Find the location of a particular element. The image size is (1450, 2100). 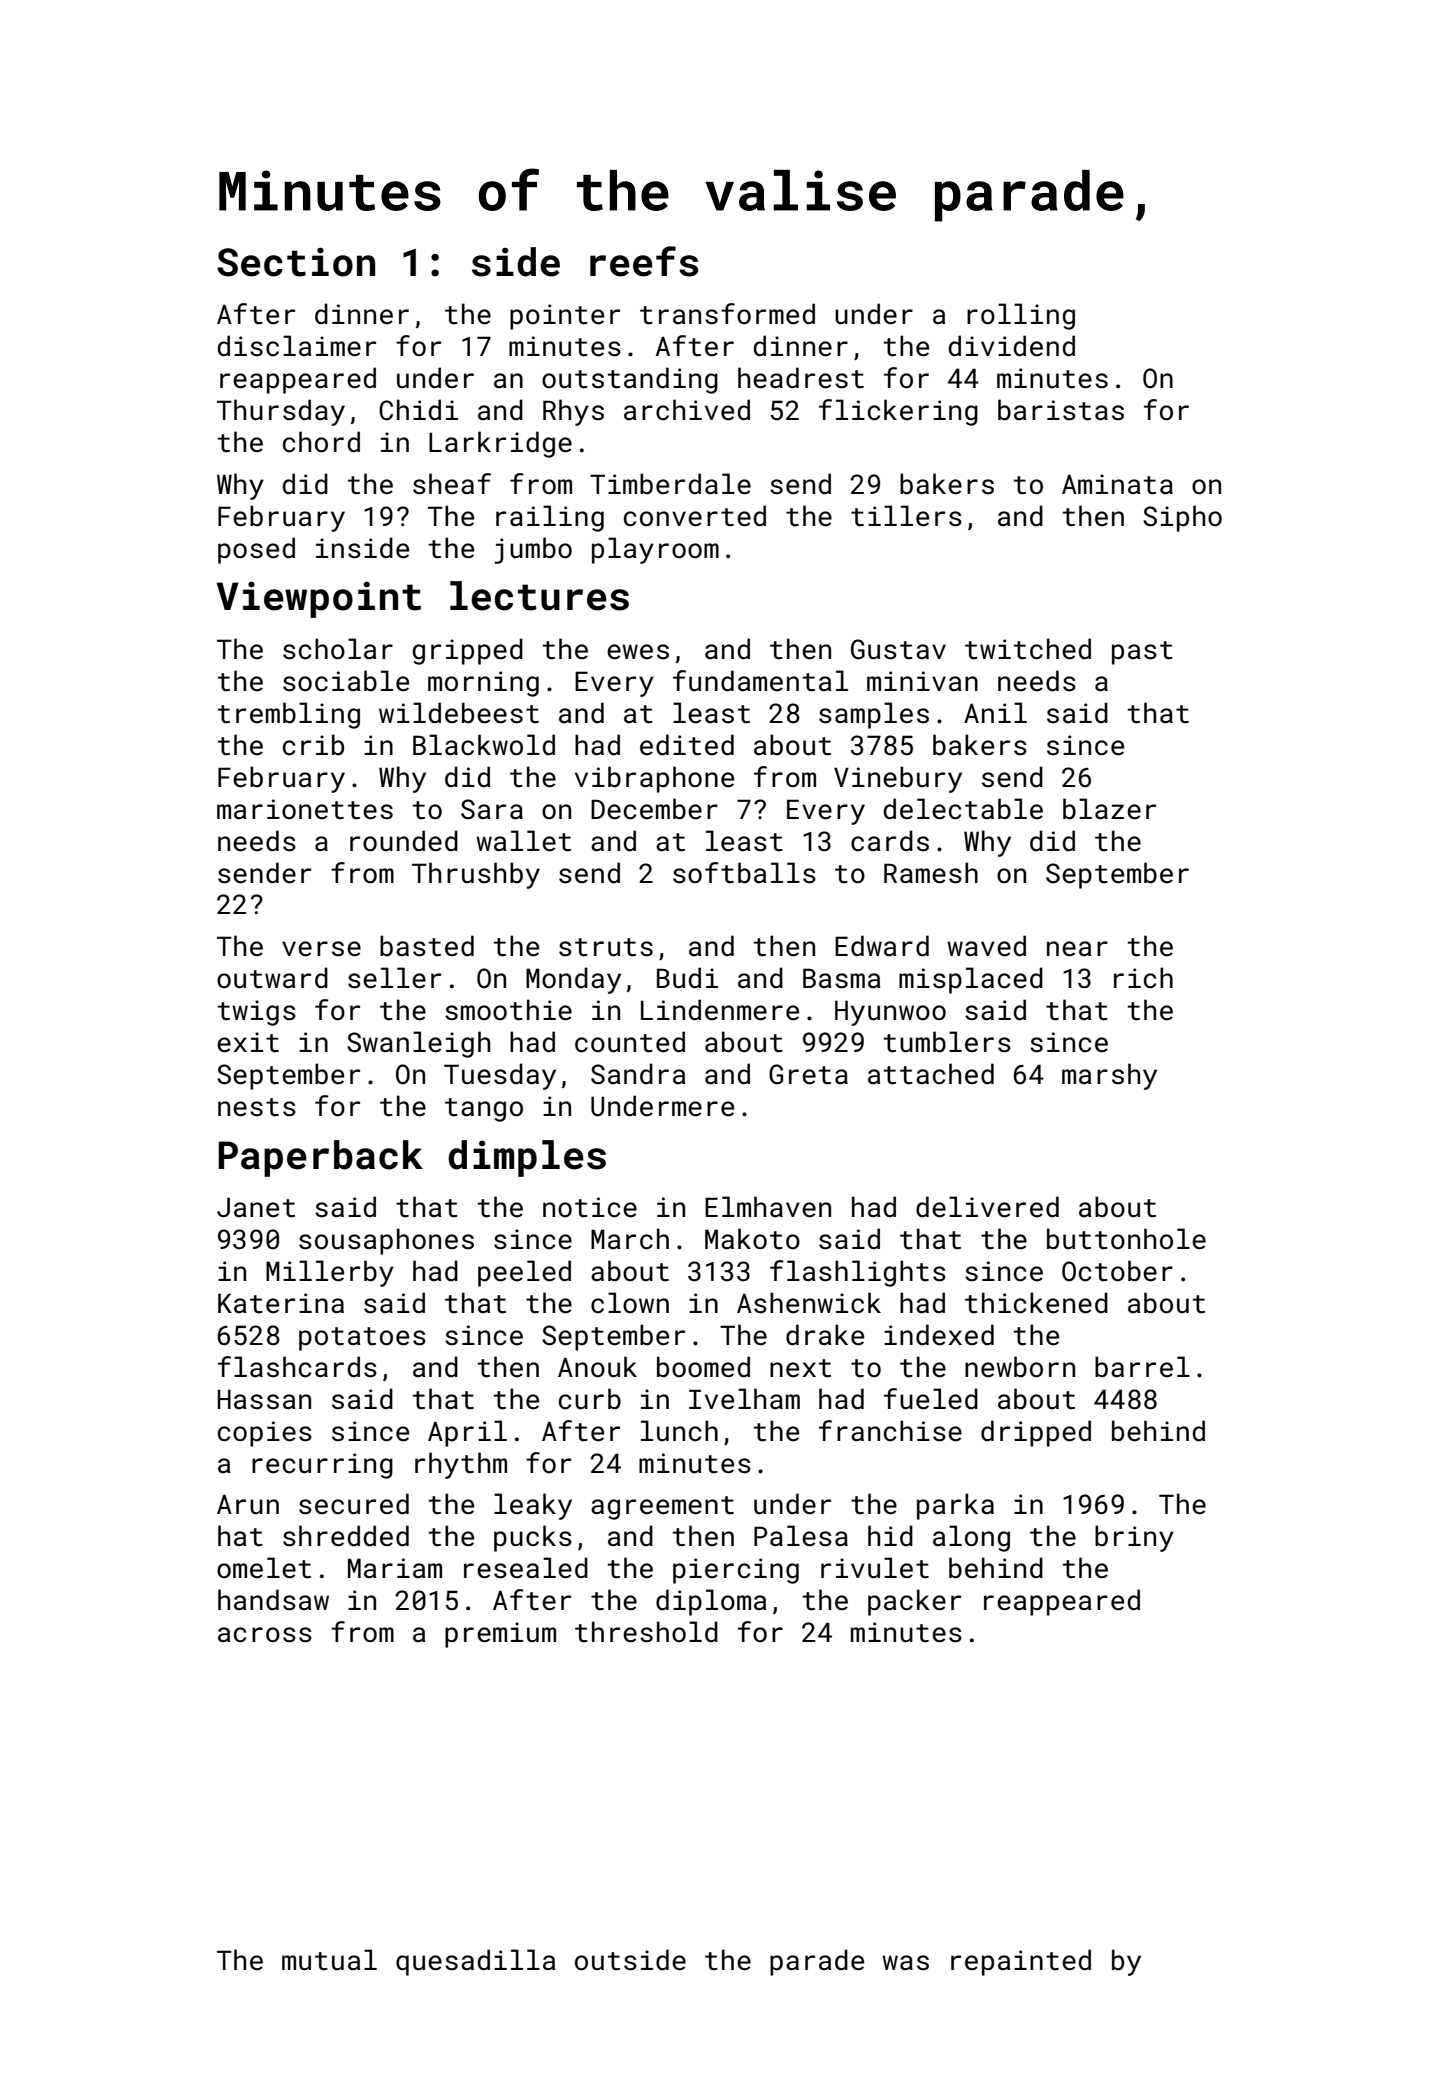

Aminata is located at coordinates (1117, 484).
